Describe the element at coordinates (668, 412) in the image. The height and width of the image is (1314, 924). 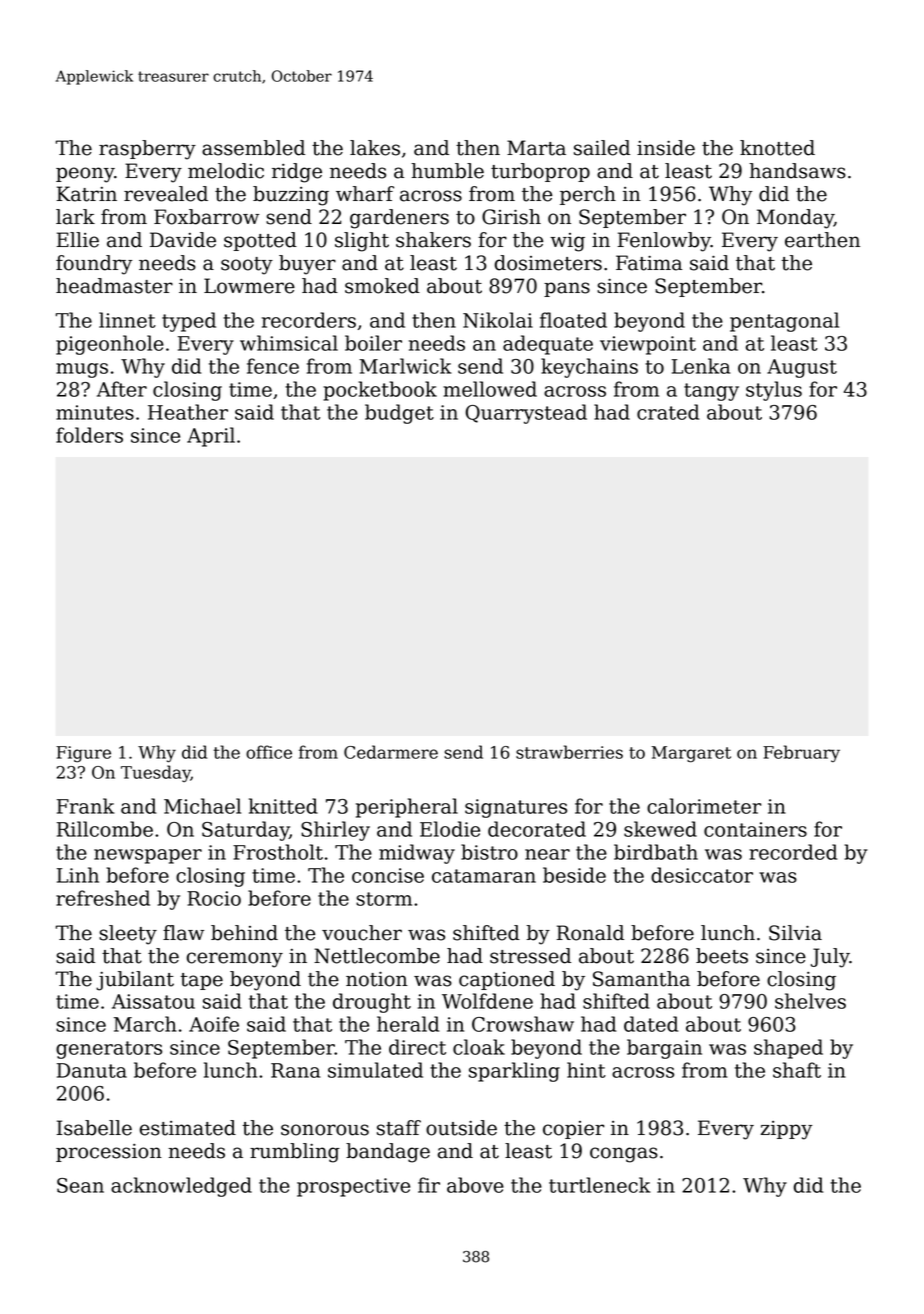
I see `crated` at that location.
